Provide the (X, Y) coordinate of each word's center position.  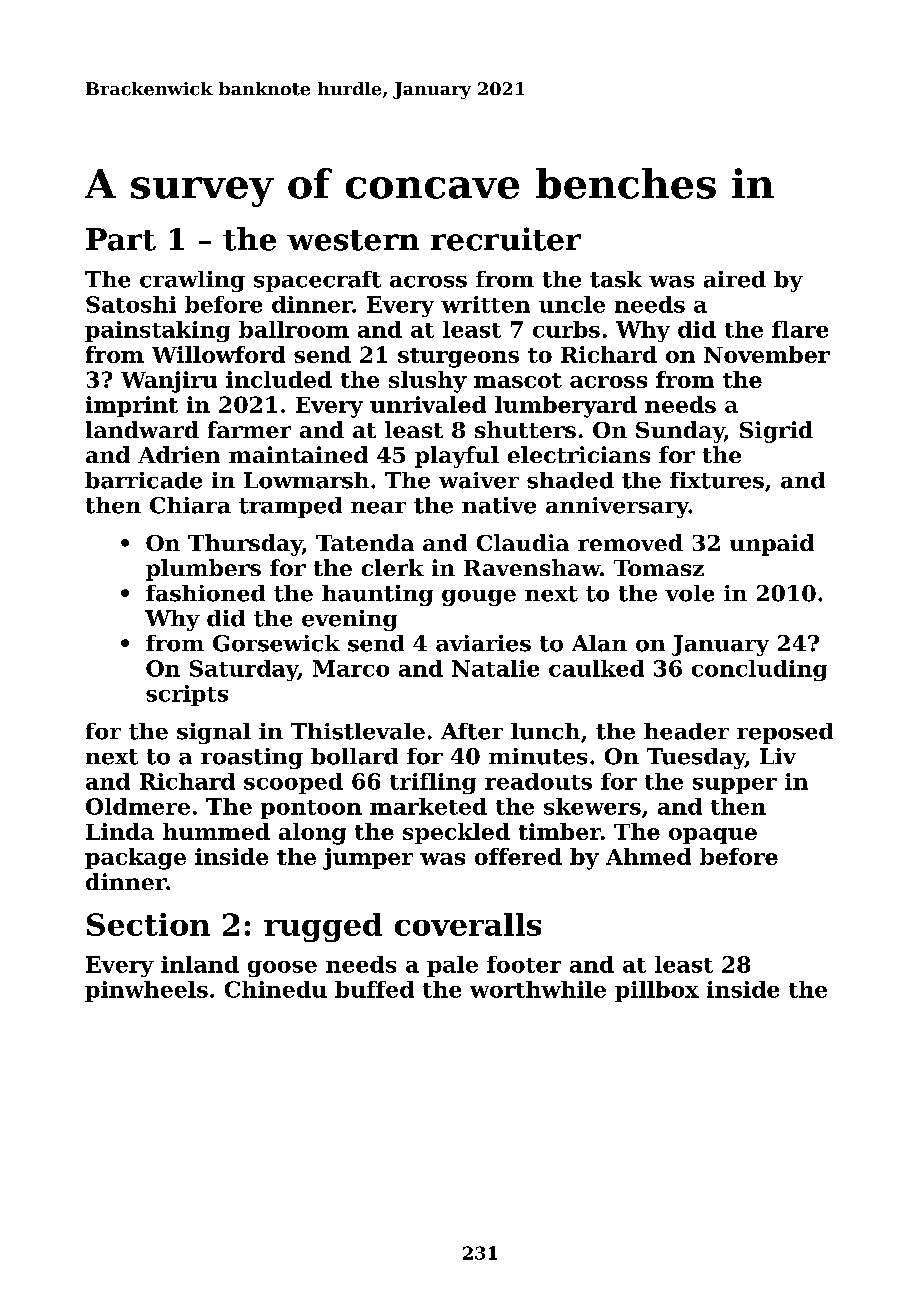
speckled (456, 833)
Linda (120, 831)
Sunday (680, 432)
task (616, 279)
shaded (570, 480)
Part (121, 239)
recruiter (506, 239)
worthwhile (538, 989)
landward (142, 429)
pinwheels (146, 991)
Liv (778, 756)
